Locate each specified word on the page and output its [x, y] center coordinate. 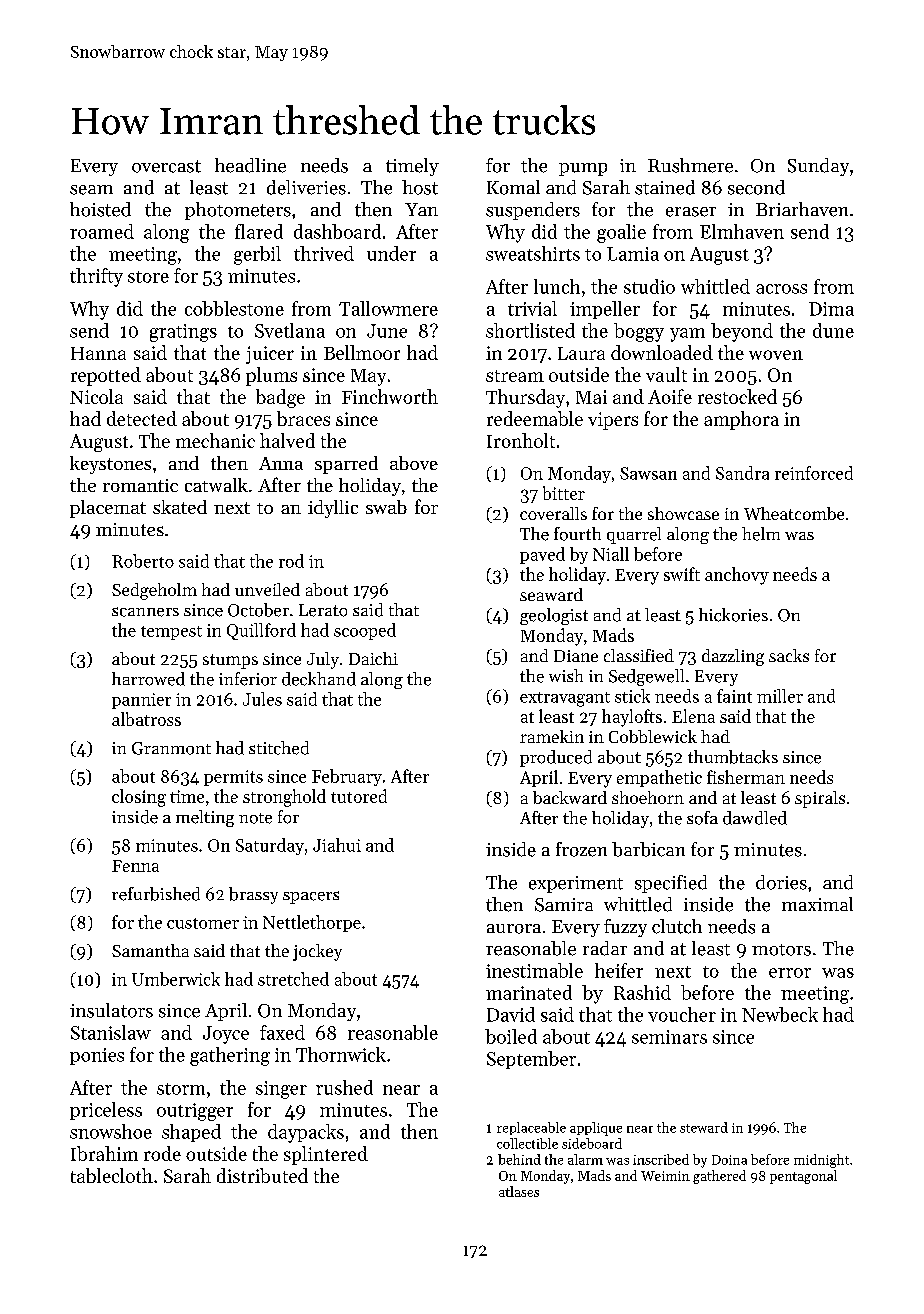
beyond [742, 332]
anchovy [737, 576]
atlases [519, 1191]
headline [250, 165]
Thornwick [341, 1054]
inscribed [661, 1159]
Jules [262, 699]
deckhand [319, 679]
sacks [789, 655]
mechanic [215, 440]
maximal [817, 904]
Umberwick [176, 979]
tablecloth [112, 1175]
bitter [564, 493]
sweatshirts [533, 253]
